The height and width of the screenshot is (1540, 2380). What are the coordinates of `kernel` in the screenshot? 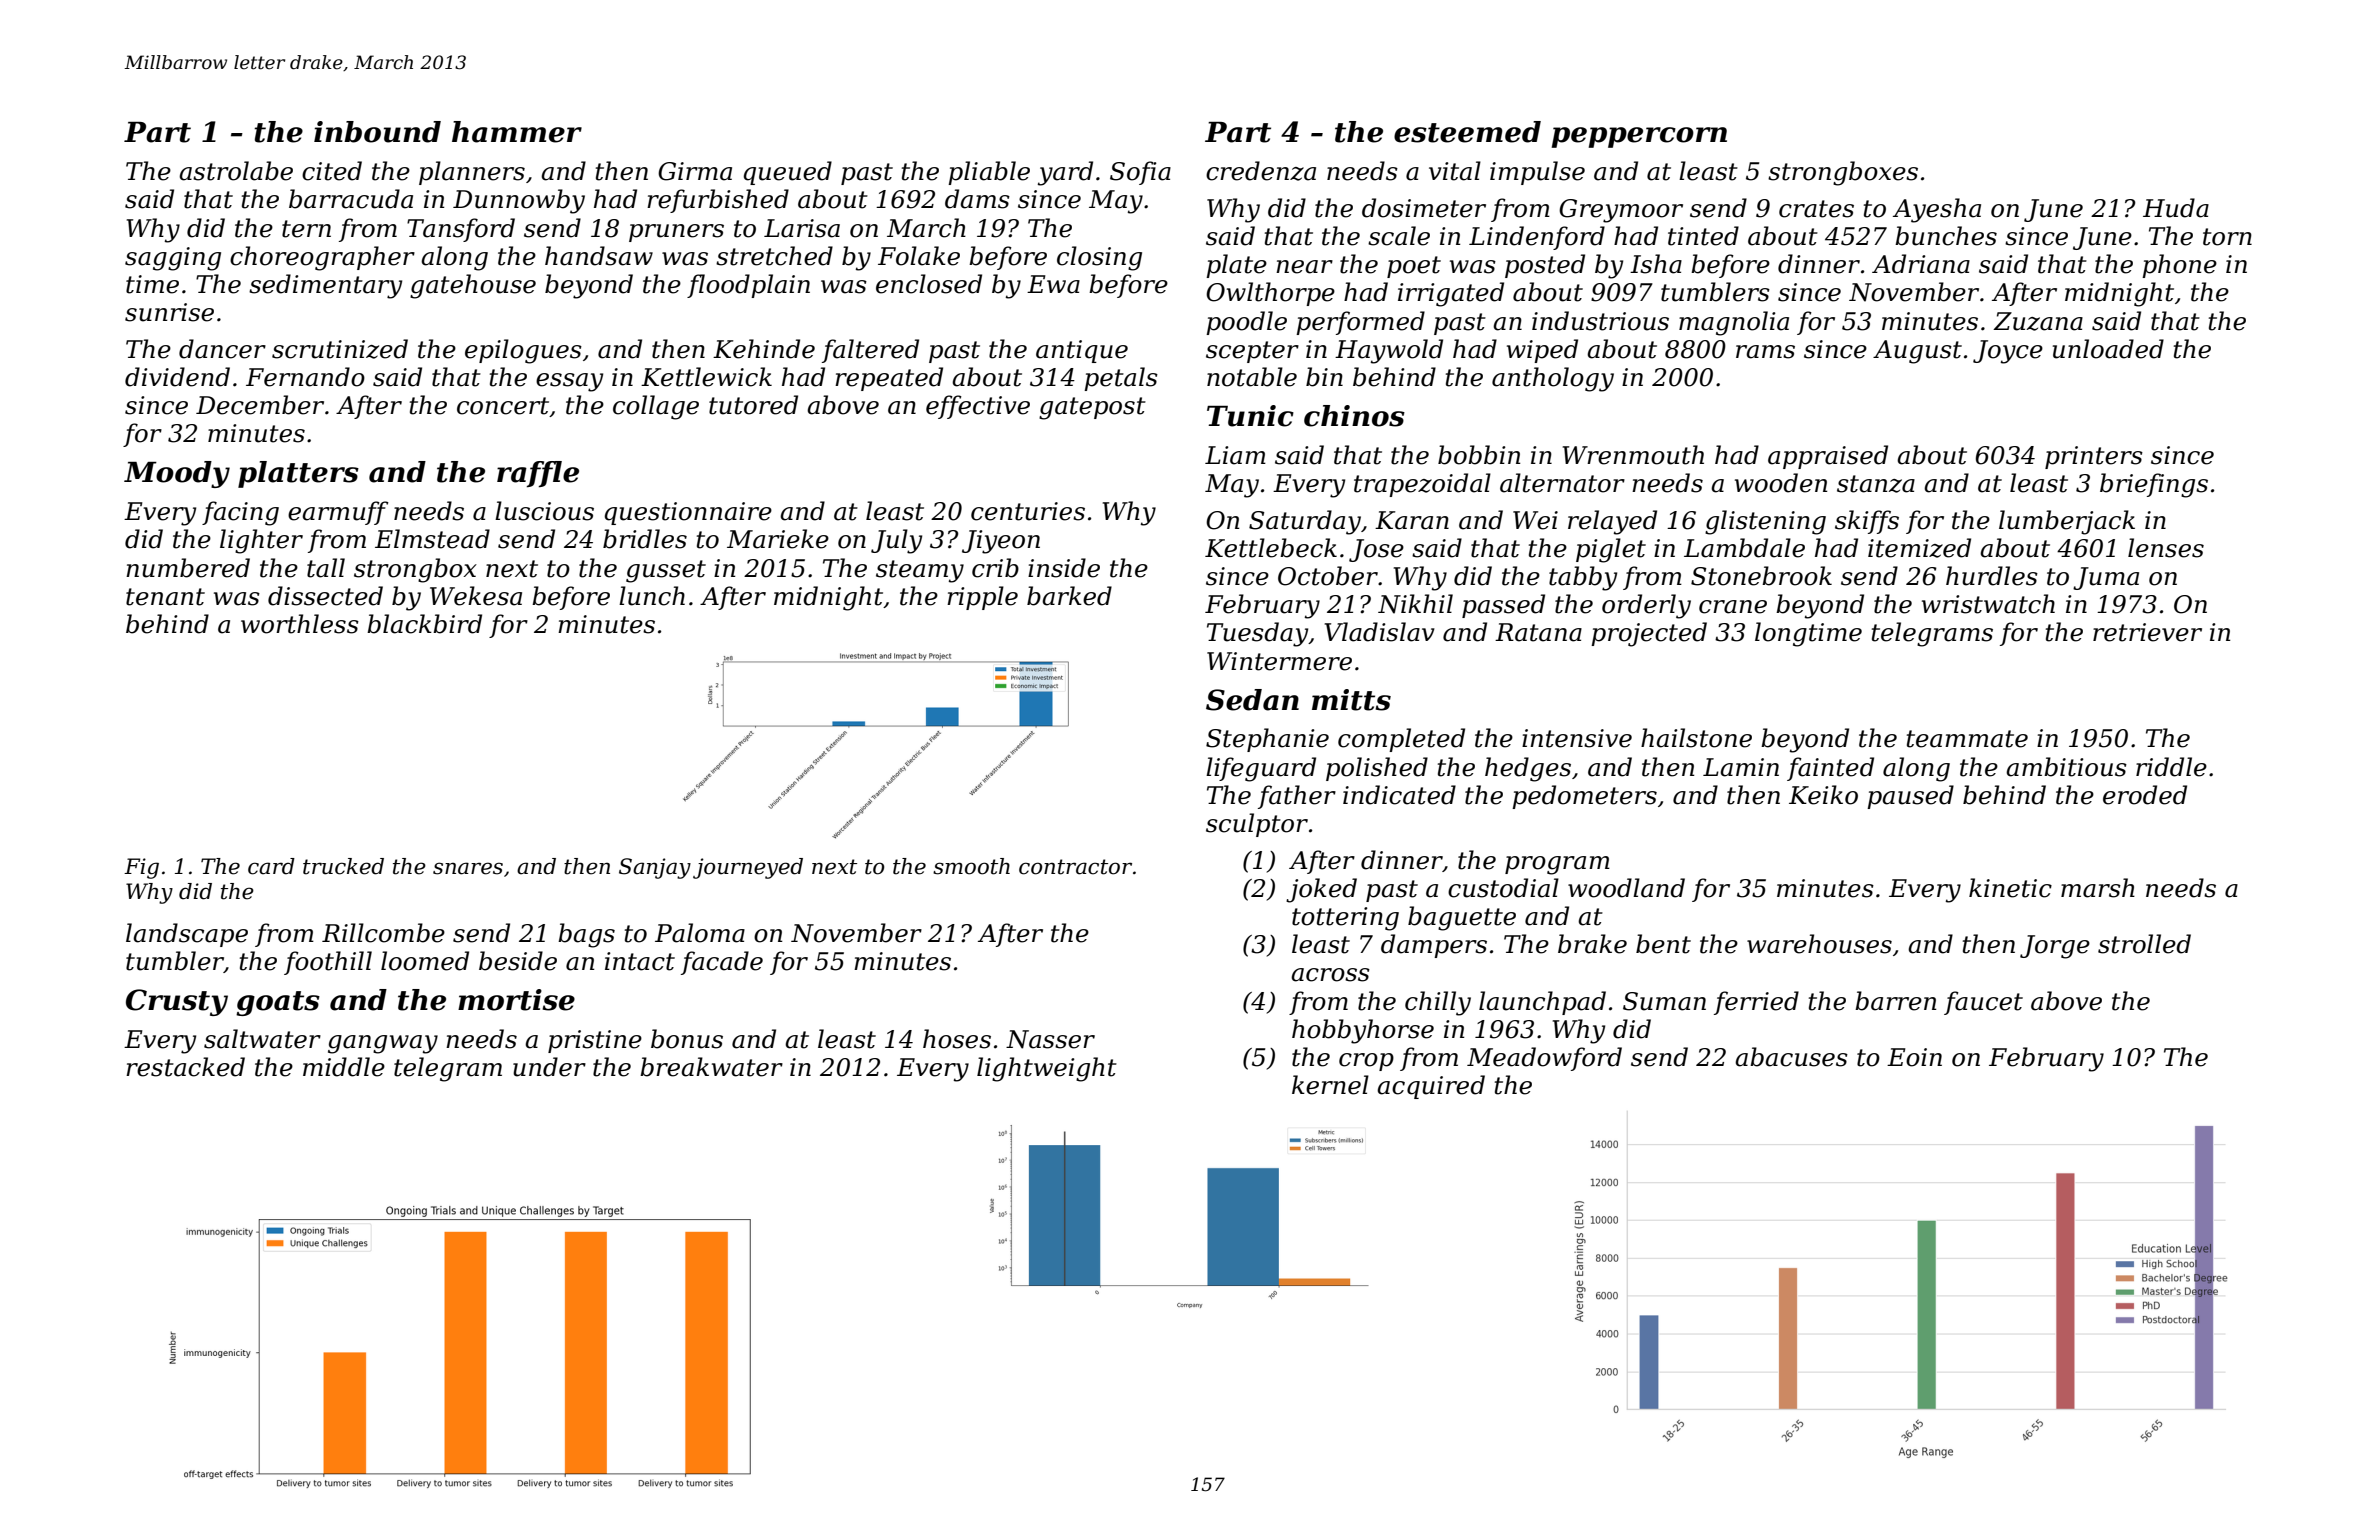 It's located at (1330, 1085).
